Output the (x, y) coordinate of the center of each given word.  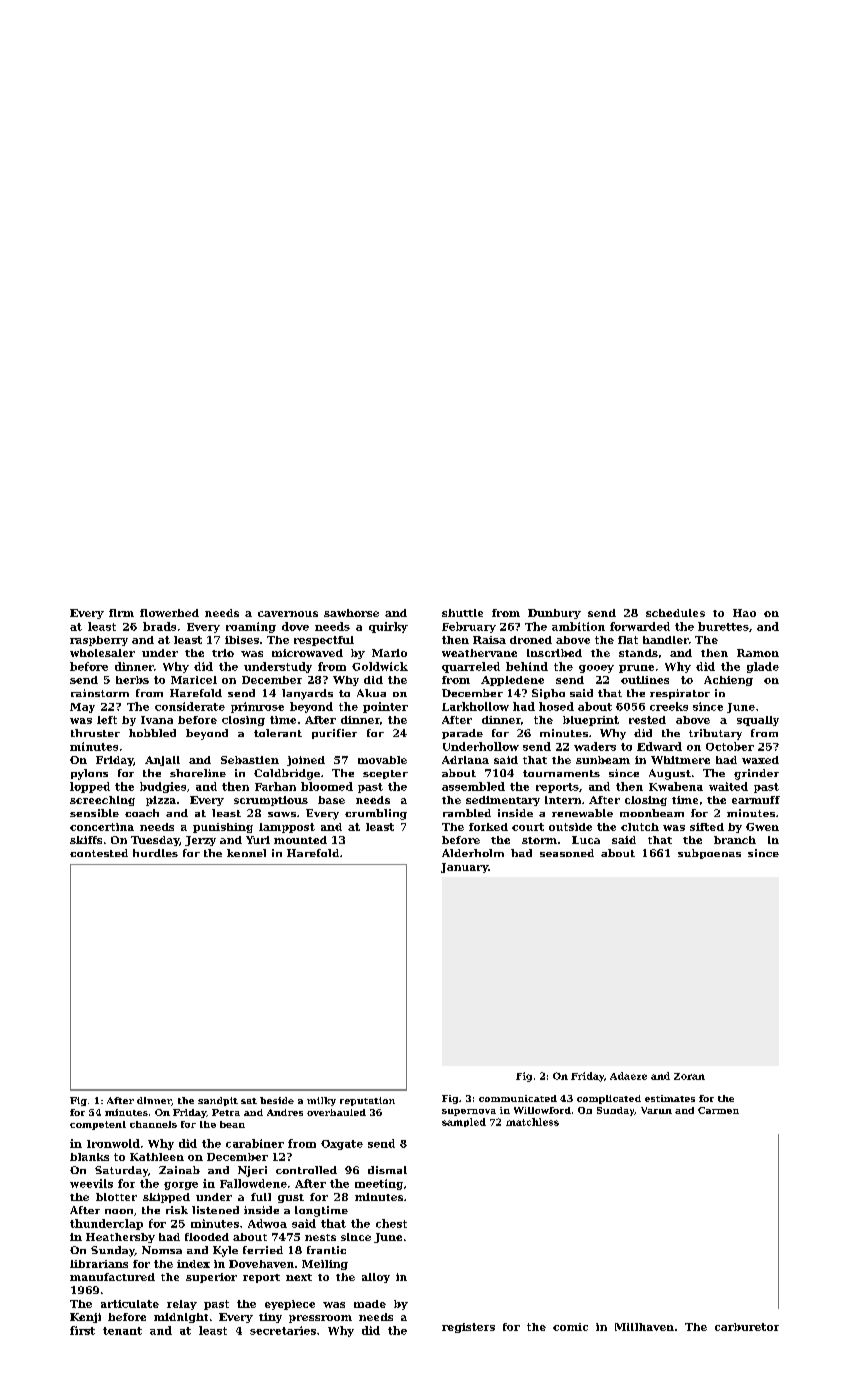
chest (391, 1223)
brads (159, 626)
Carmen (718, 1110)
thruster (95, 733)
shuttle (462, 613)
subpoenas (709, 854)
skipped (166, 1198)
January (464, 868)
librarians (99, 1264)
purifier (334, 734)
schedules (675, 613)
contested (99, 853)
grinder (756, 774)
